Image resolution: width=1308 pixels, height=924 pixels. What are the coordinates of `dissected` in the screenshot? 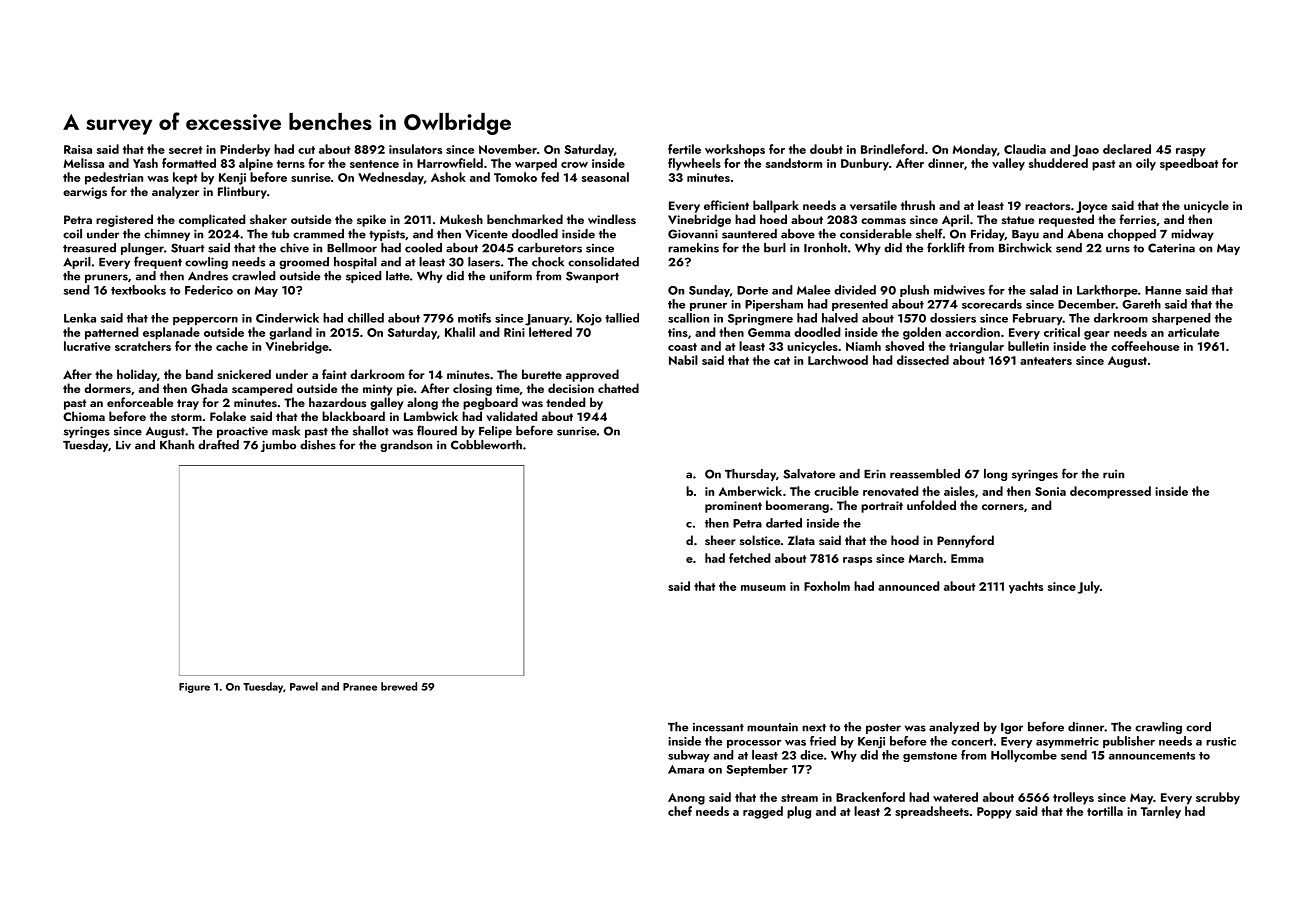 It's located at (923, 360).
